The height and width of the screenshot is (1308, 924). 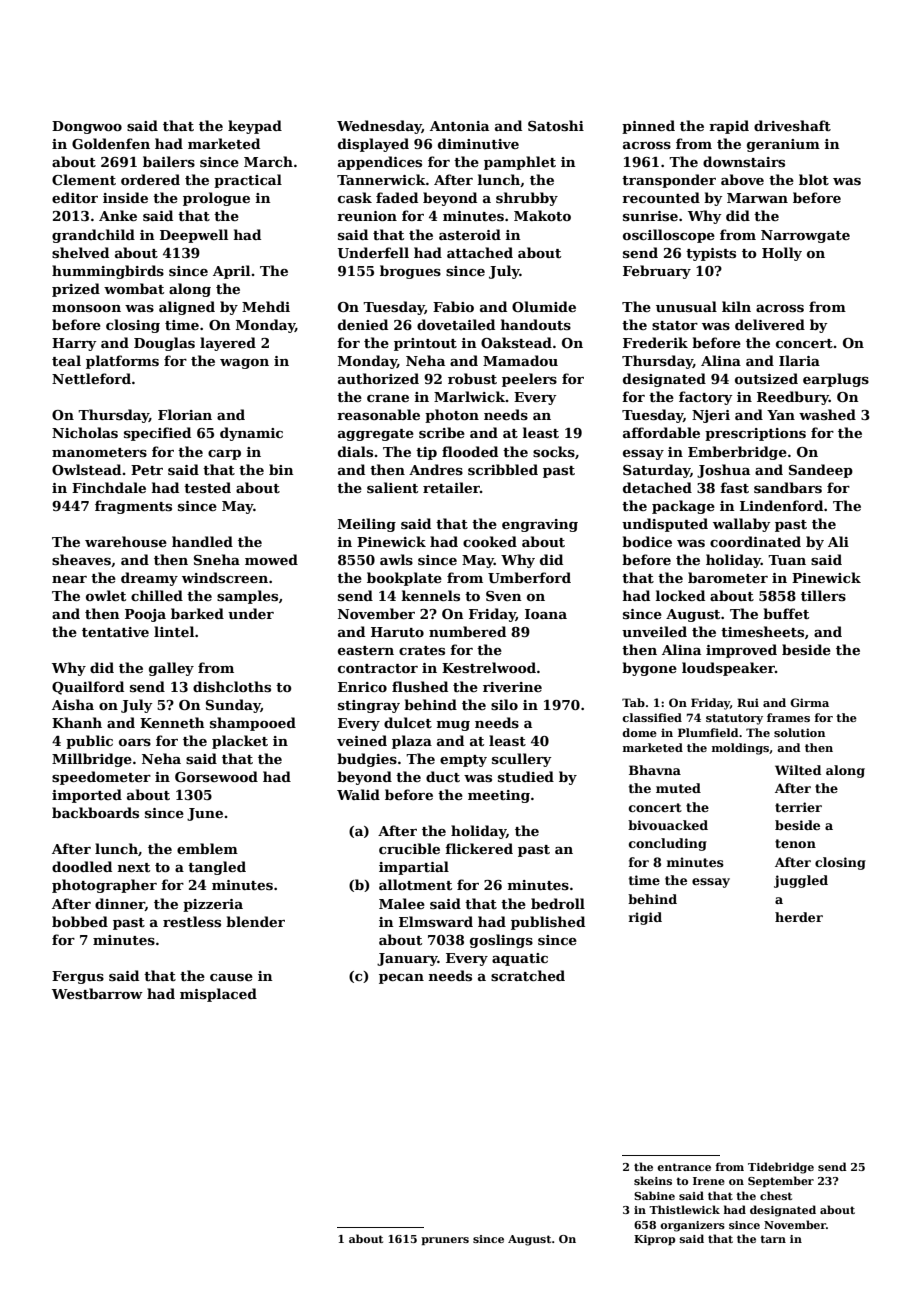 I want to click on juggled, so click(x=801, y=881).
